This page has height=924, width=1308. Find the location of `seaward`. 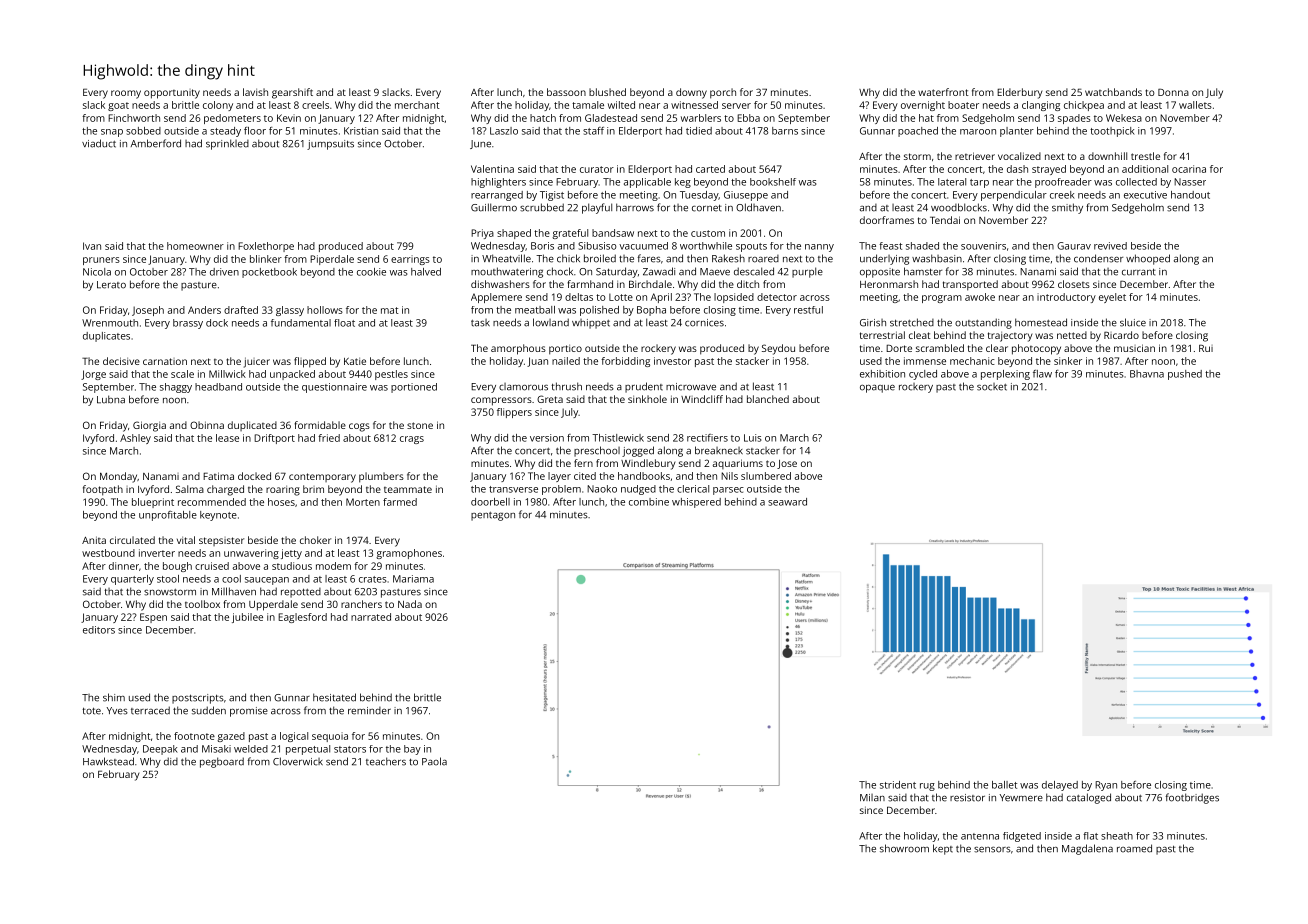

seaward is located at coordinates (787, 502).
